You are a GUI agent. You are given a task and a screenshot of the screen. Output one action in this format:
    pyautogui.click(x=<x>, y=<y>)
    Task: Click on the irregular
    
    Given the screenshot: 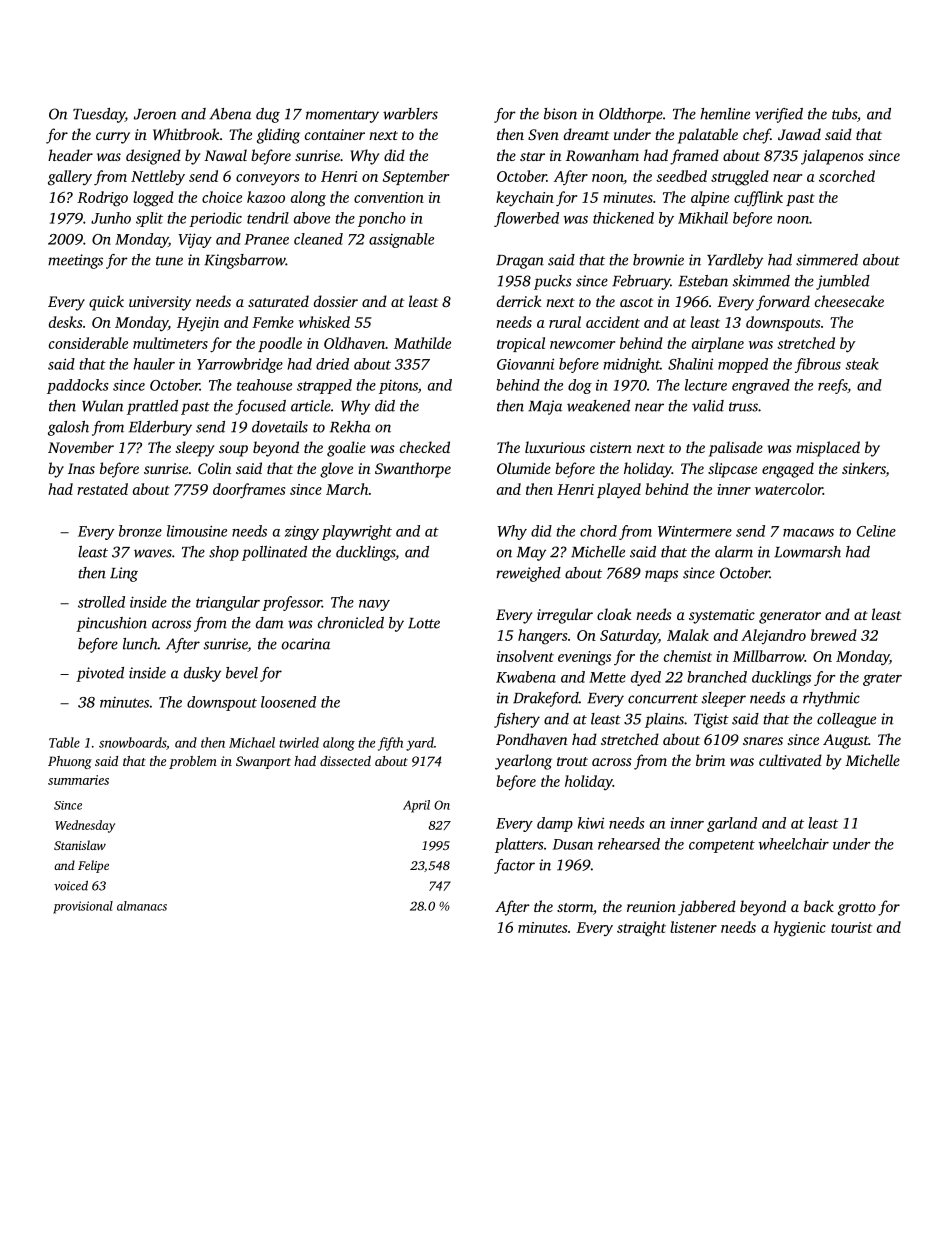 What is the action you would take?
    pyautogui.click(x=565, y=616)
